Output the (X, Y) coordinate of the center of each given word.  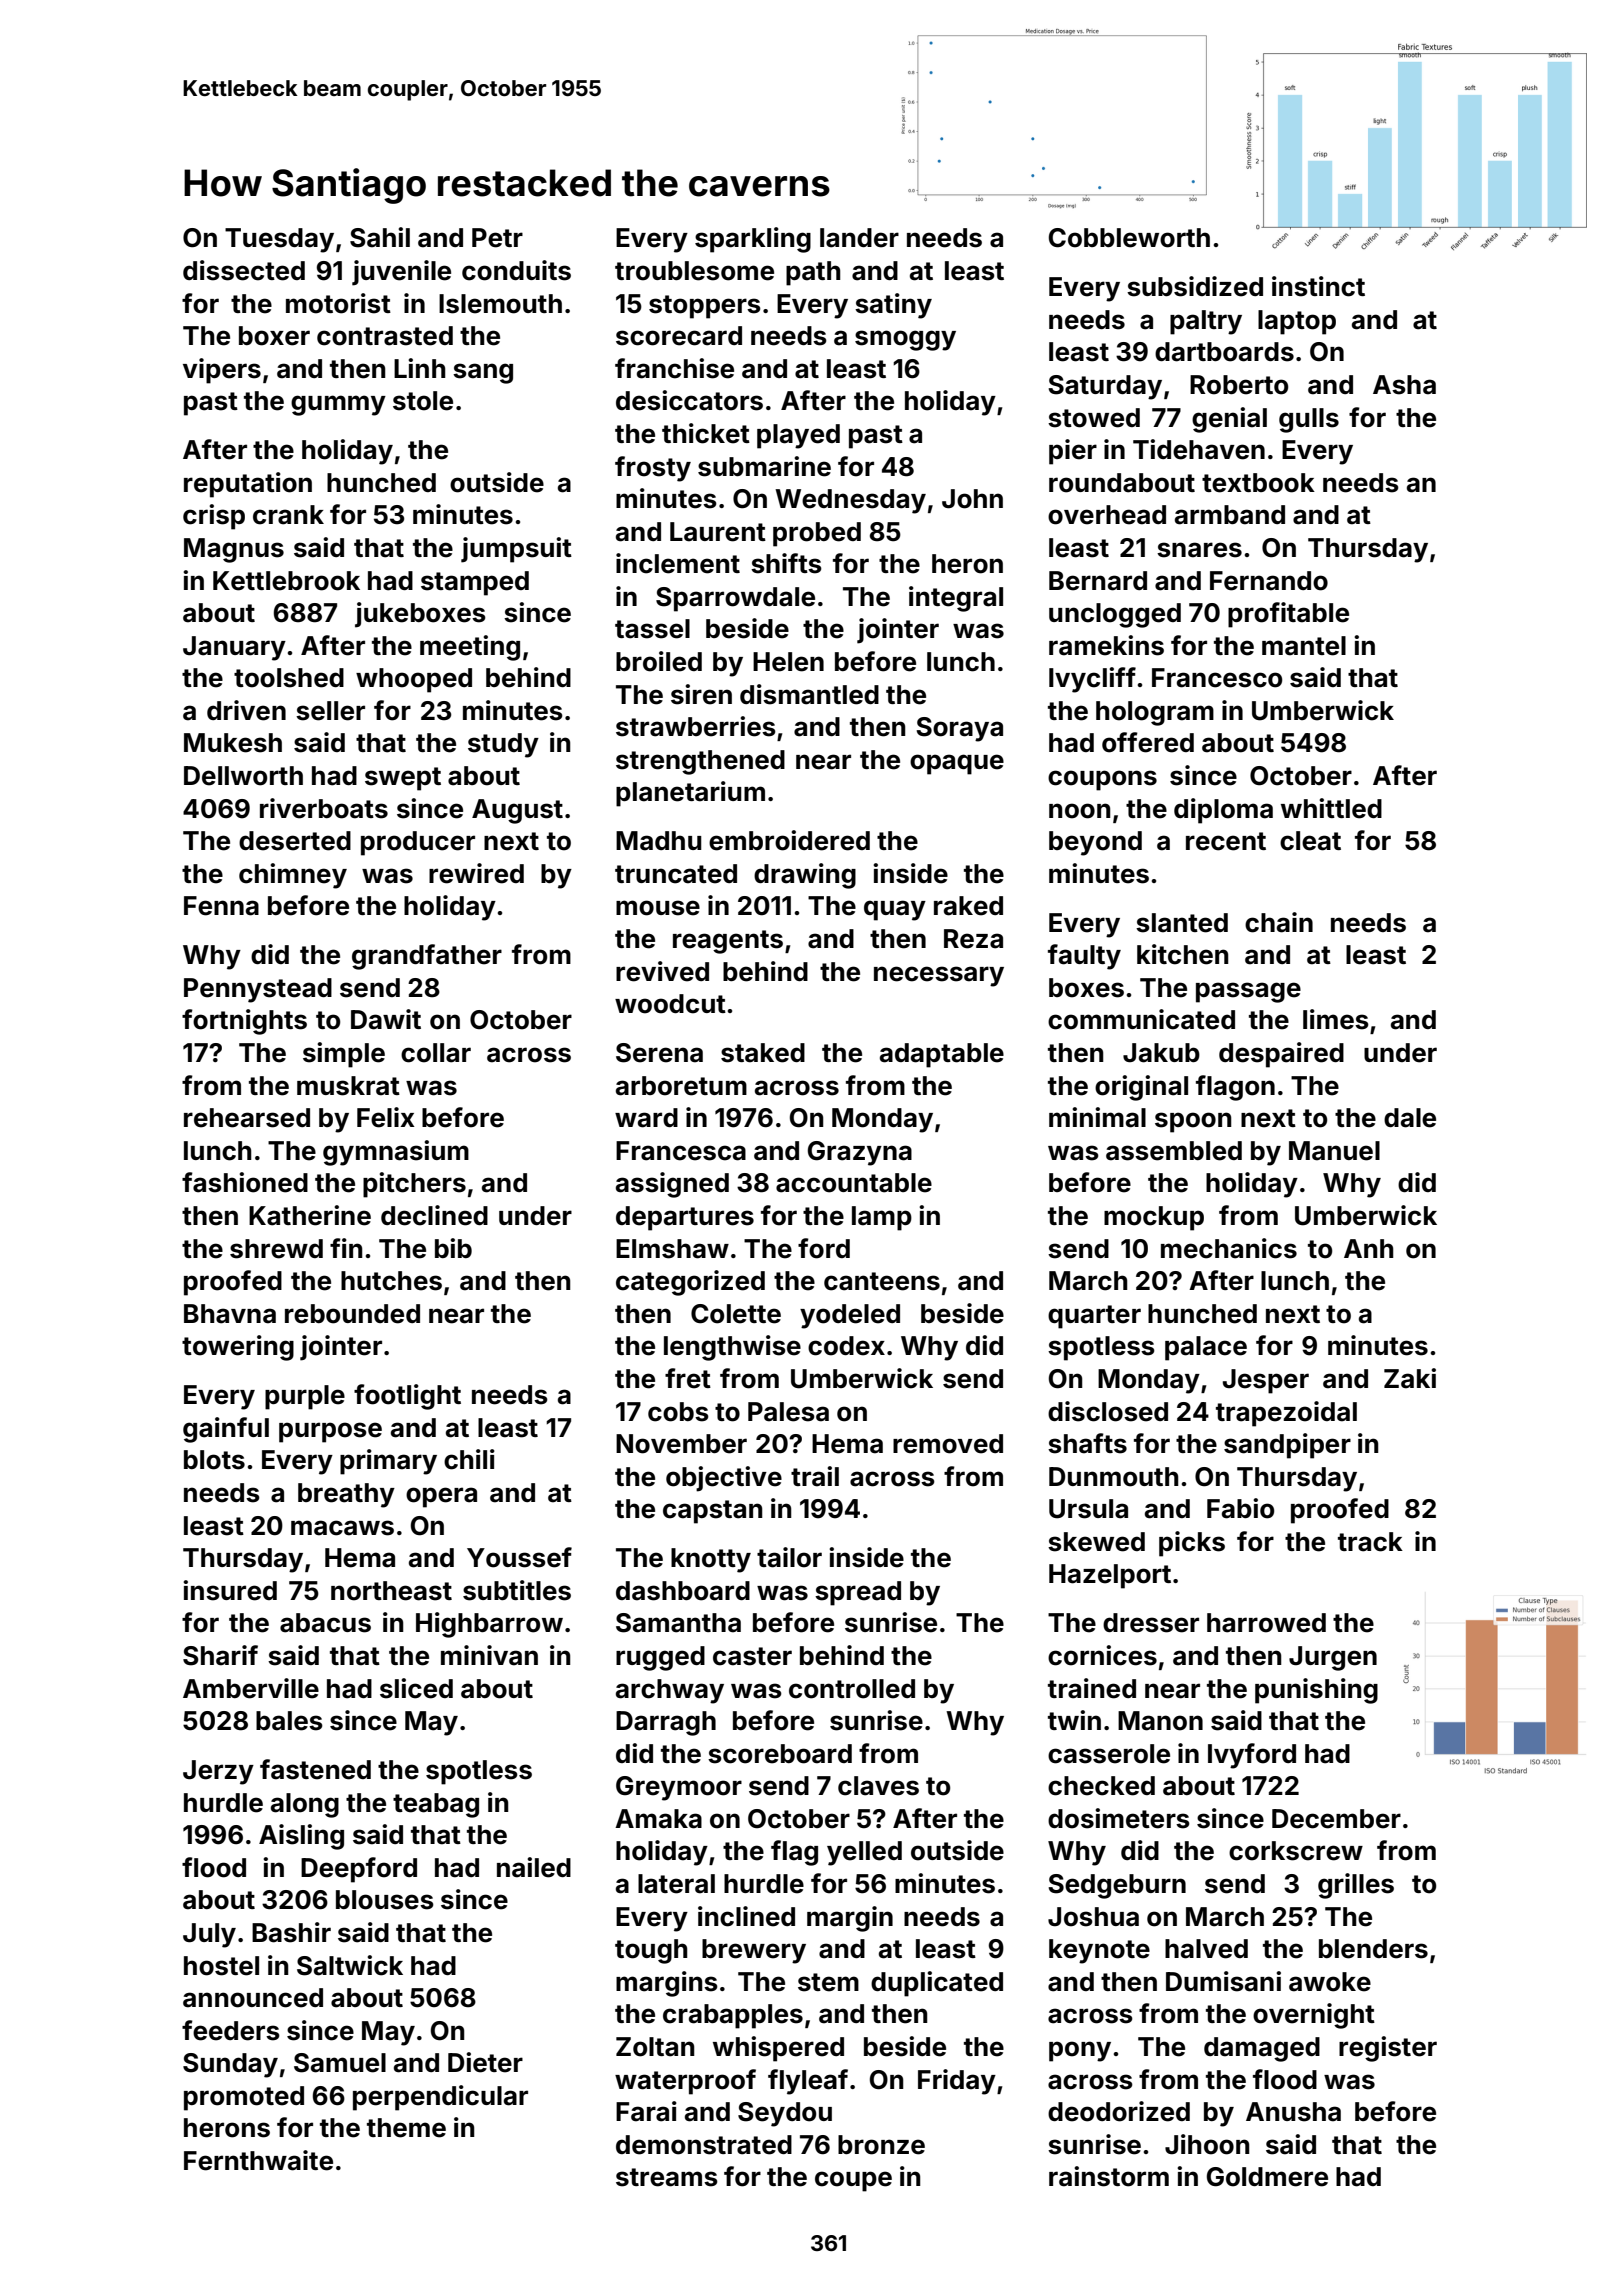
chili (469, 1459)
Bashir (291, 1932)
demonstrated (704, 2145)
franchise (674, 368)
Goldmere (1267, 2177)
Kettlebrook (286, 581)
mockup (1154, 1218)
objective (724, 1479)
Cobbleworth (1129, 238)
